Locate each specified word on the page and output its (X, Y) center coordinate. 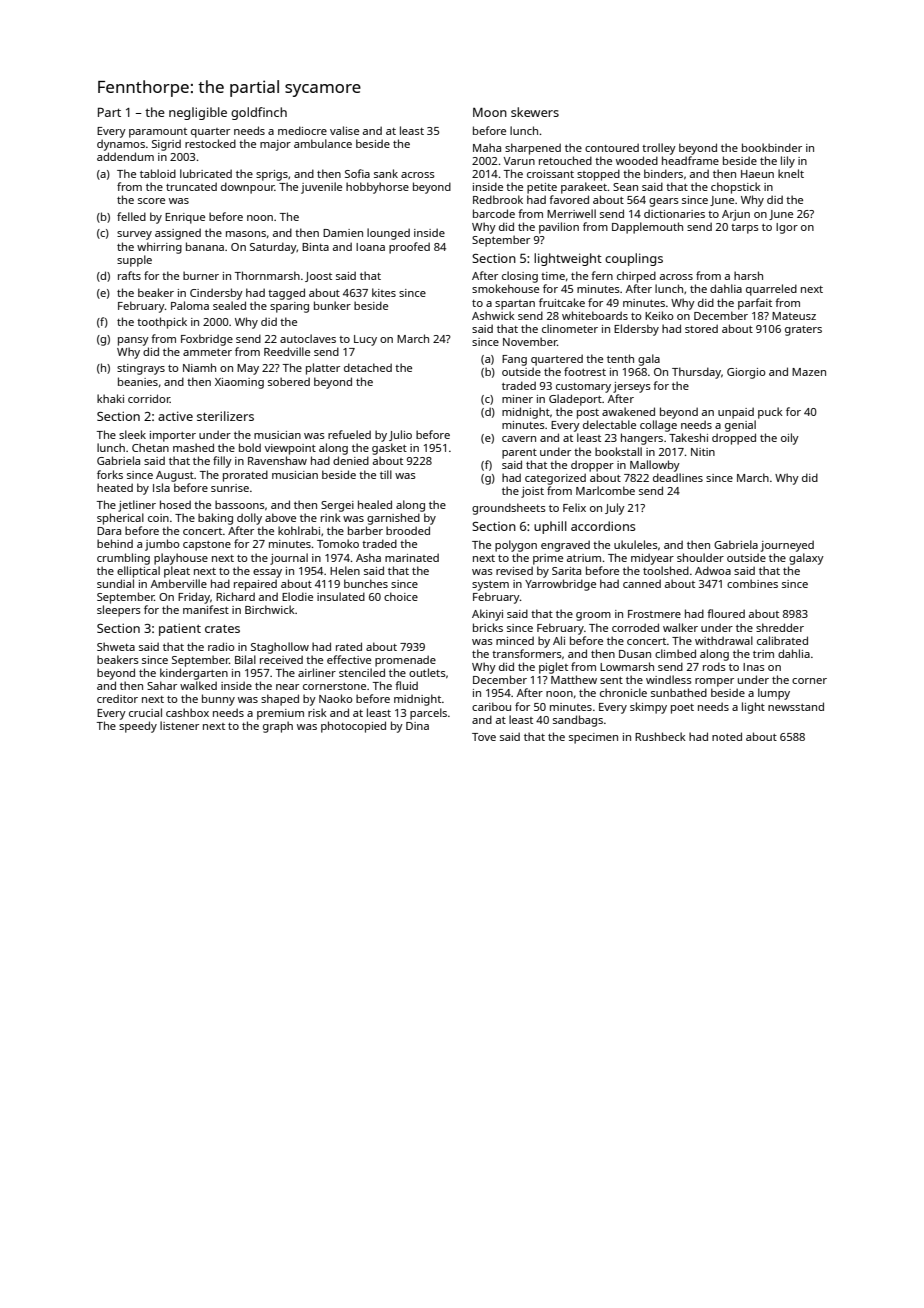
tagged (286, 294)
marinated (412, 557)
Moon (490, 112)
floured (726, 613)
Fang (514, 360)
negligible (198, 113)
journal (289, 559)
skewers (535, 112)
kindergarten (194, 674)
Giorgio (746, 373)
